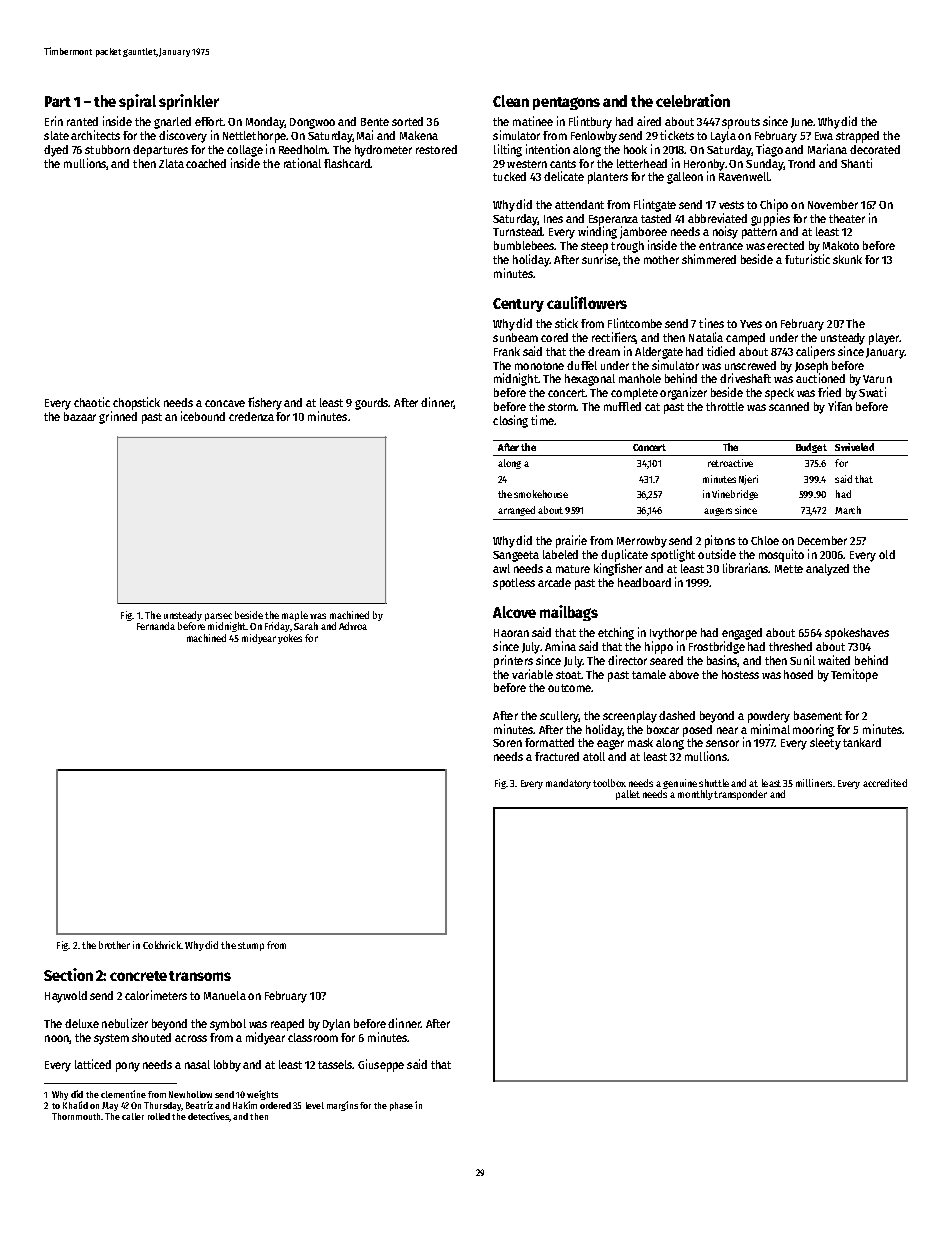 This document has height=1233, width=952. What do you see at coordinates (541, 494) in the document?
I see `smokehouse` at bounding box center [541, 494].
